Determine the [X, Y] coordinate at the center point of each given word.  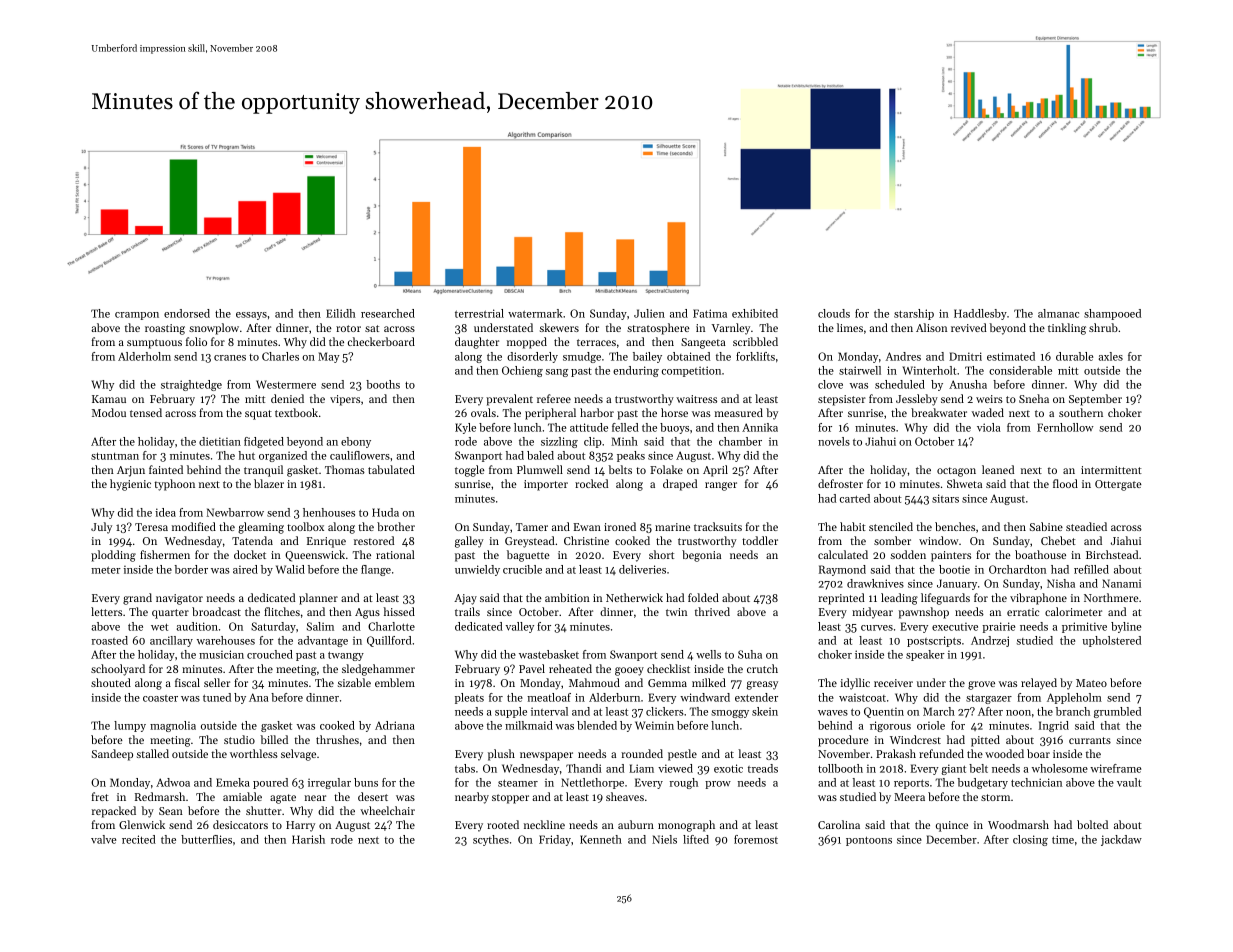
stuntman [115, 456]
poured [270, 783]
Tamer [532, 527]
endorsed [187, 313]
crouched [270, 654]
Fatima [710, 313]
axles [1110, 356]
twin [676, 612]
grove [981, 685]
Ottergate [1118, 485]
